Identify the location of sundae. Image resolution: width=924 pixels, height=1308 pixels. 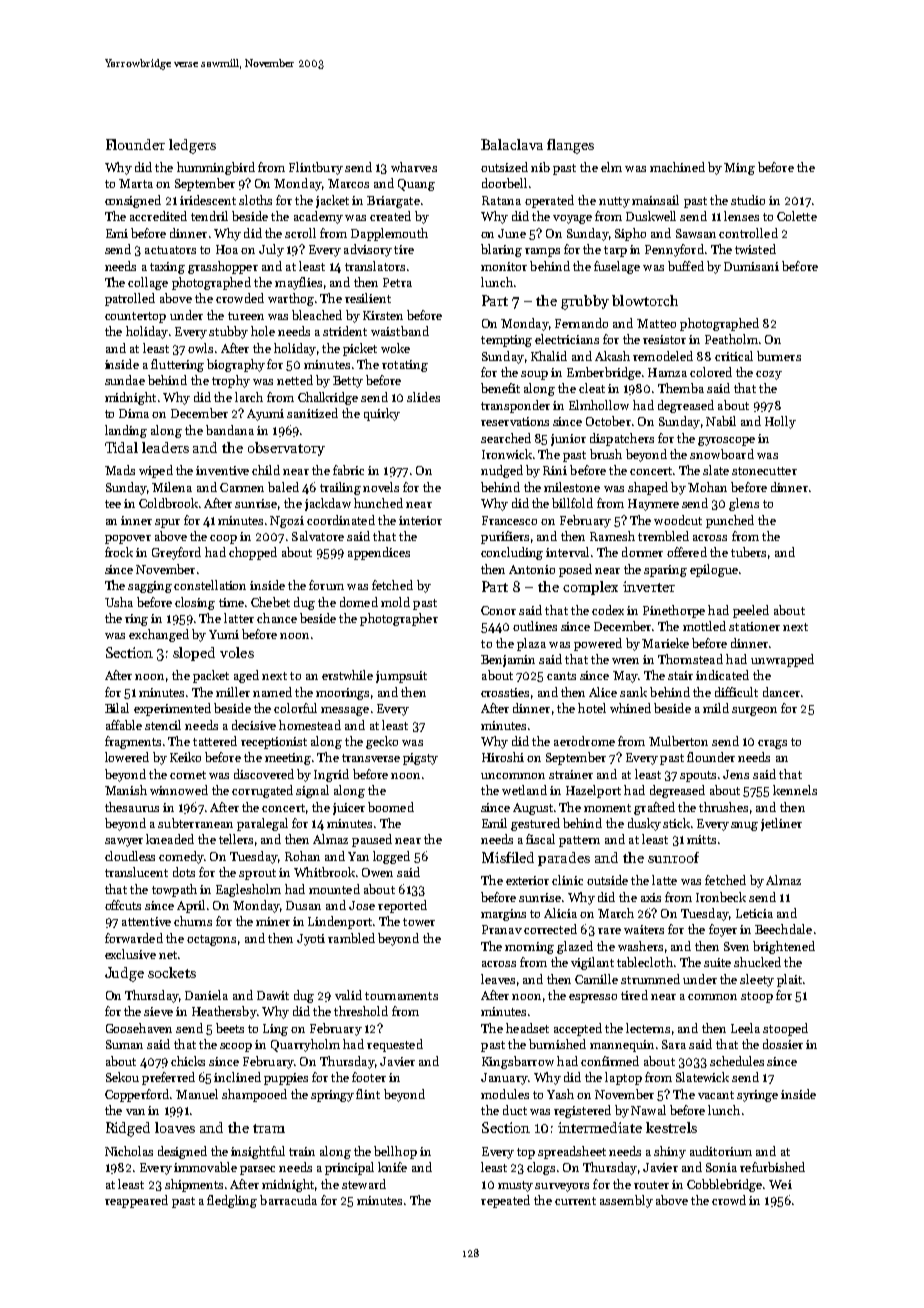
(125, 380).
